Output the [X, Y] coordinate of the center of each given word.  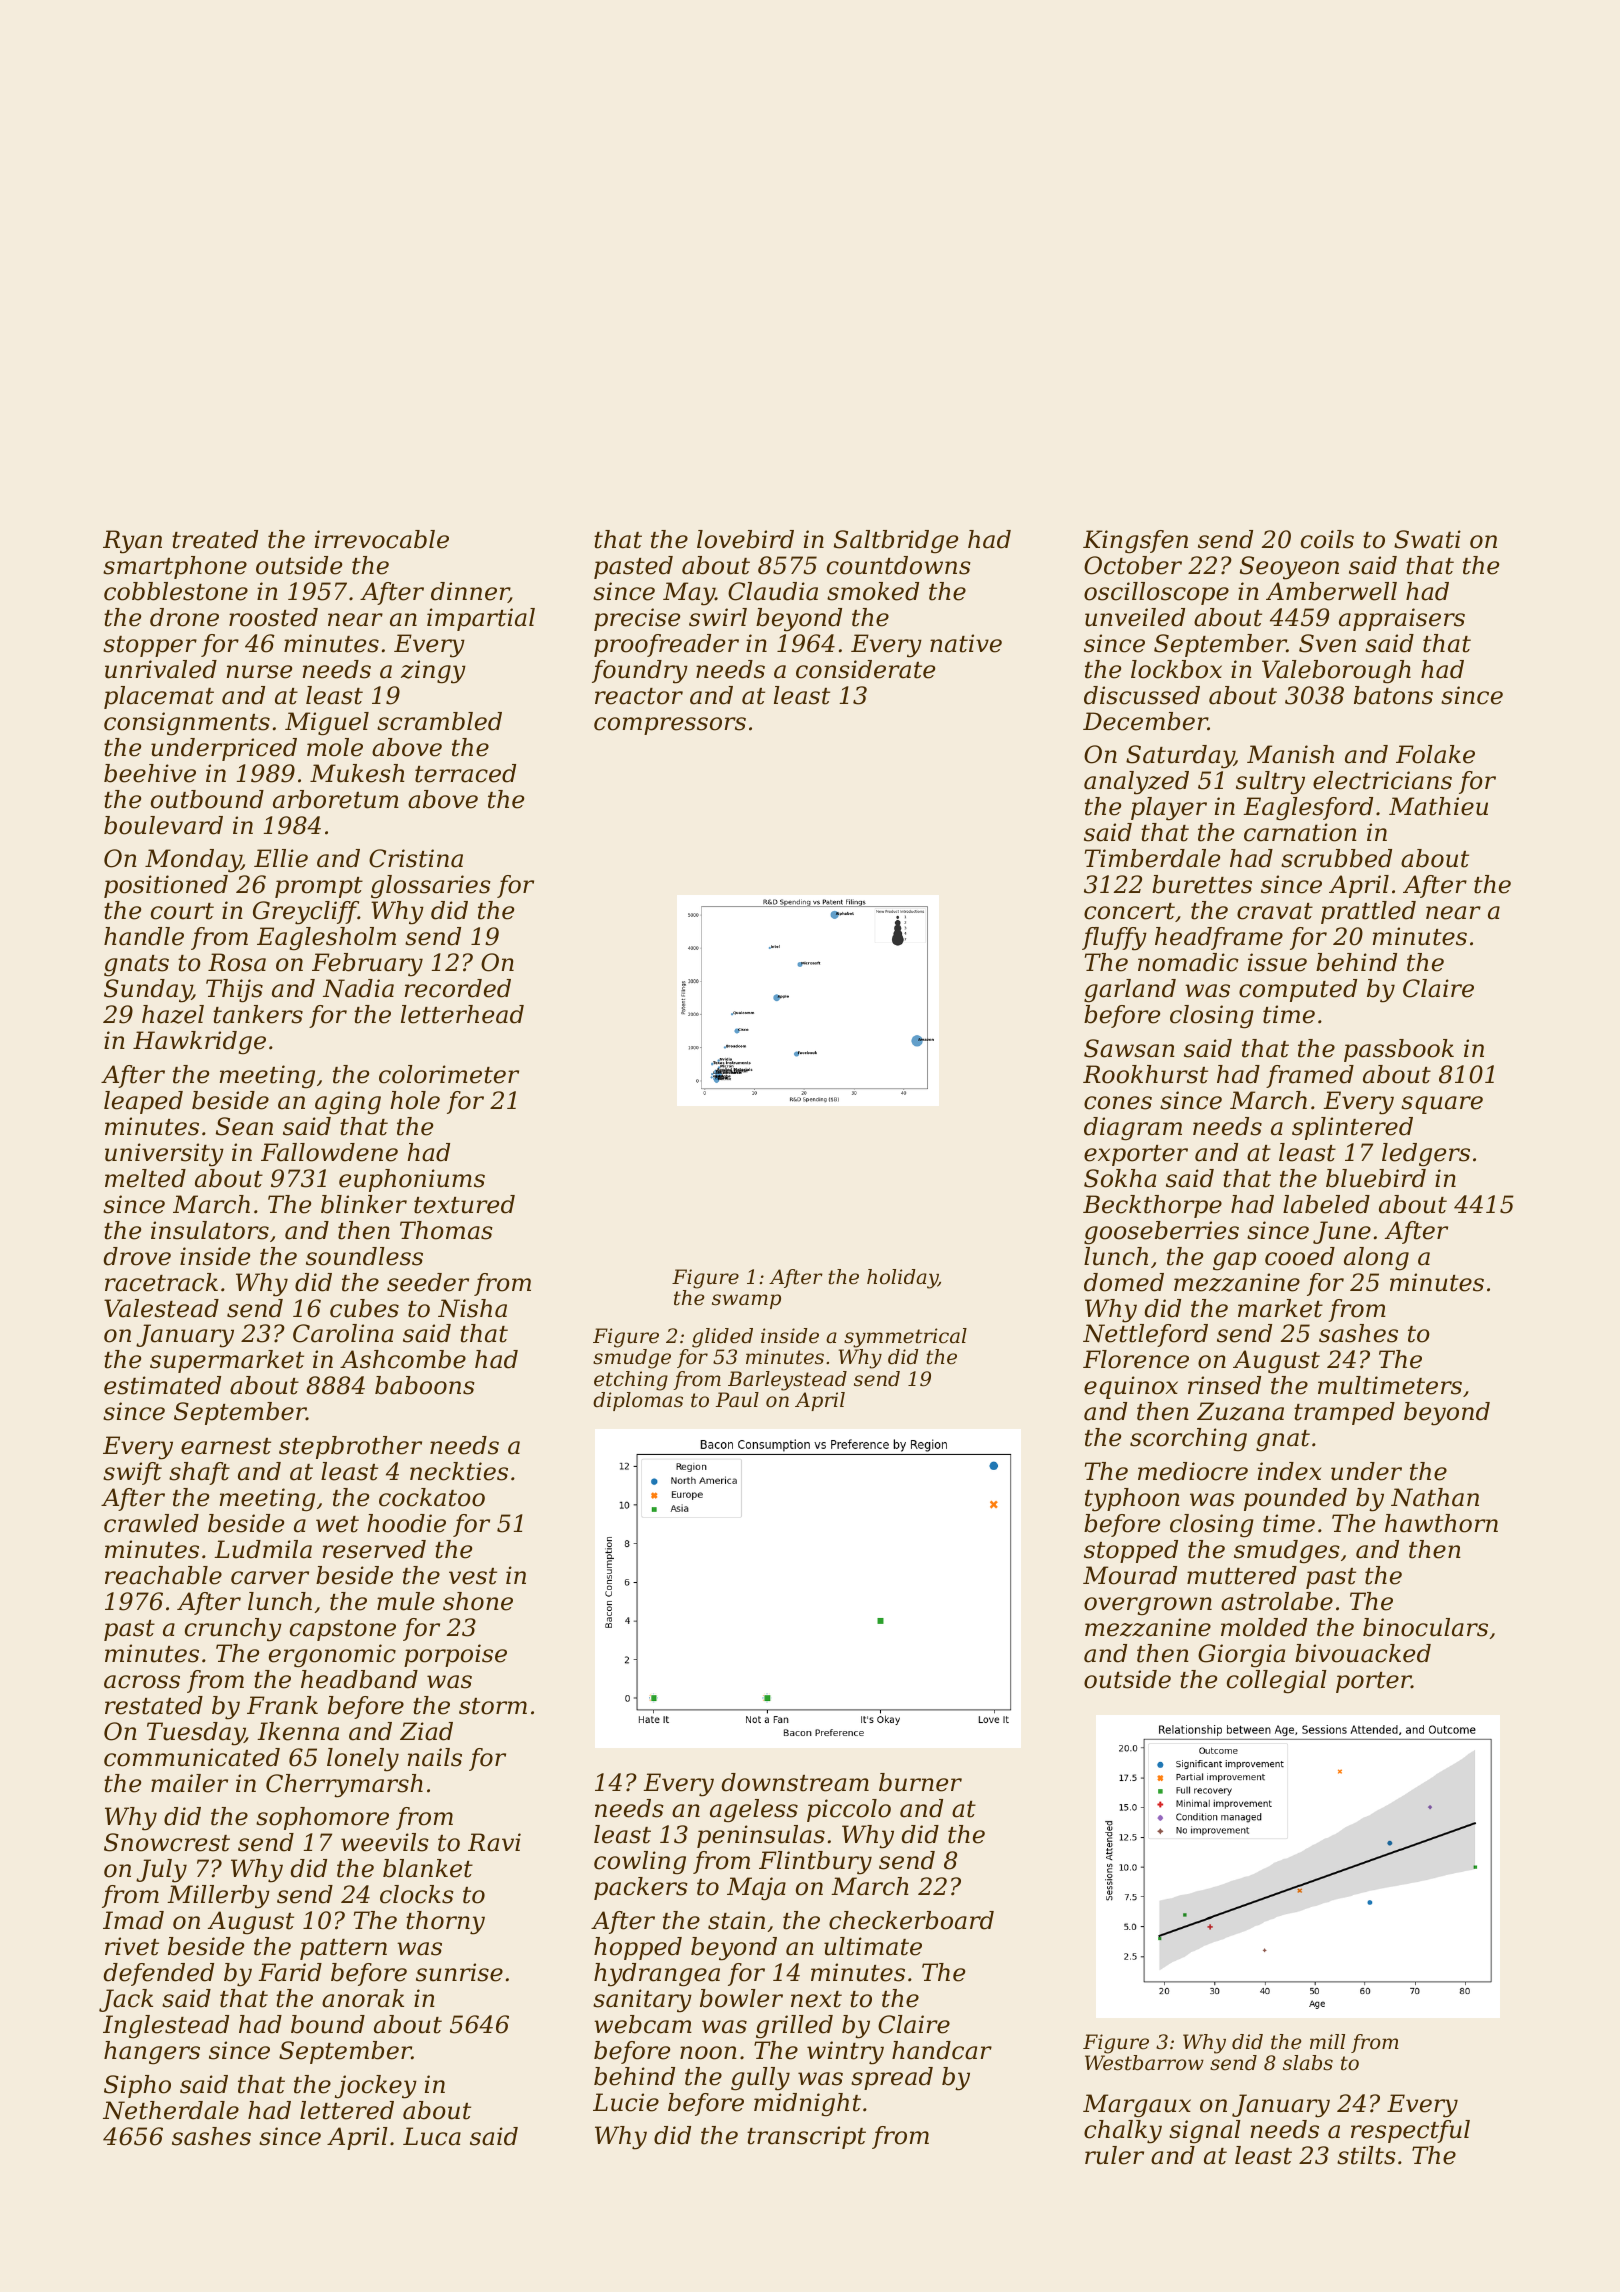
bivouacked [1363, 1653]
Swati [1427, 539]
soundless [364, 1256]
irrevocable [382, 539]
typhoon [1132, 1500]
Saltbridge [896, 542]
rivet [132, 1946]
